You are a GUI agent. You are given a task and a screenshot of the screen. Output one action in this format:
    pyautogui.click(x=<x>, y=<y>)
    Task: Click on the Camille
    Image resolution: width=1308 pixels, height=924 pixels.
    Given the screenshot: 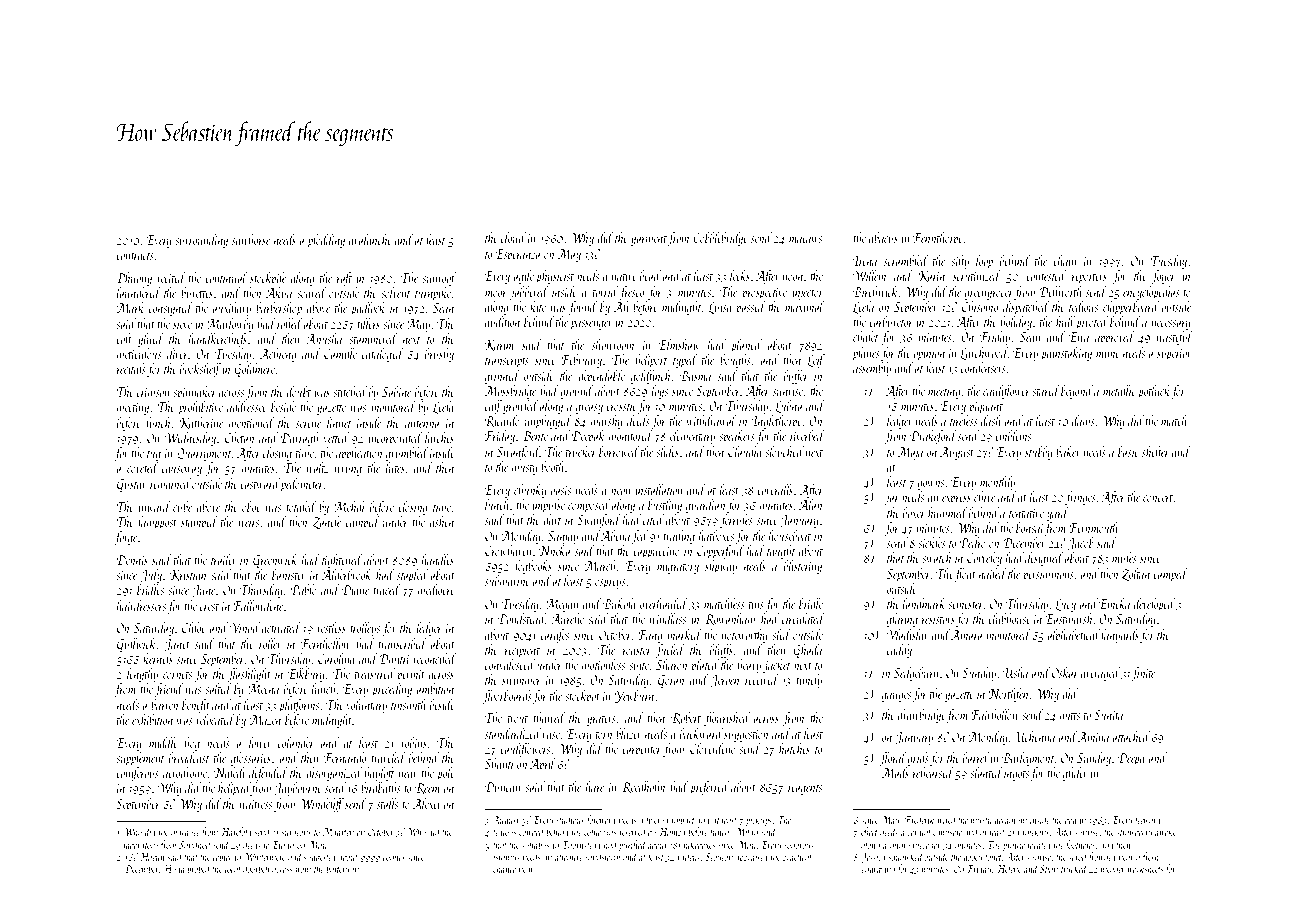 What is the action you would take?
    pyautogui.click(x=340, y=353)
